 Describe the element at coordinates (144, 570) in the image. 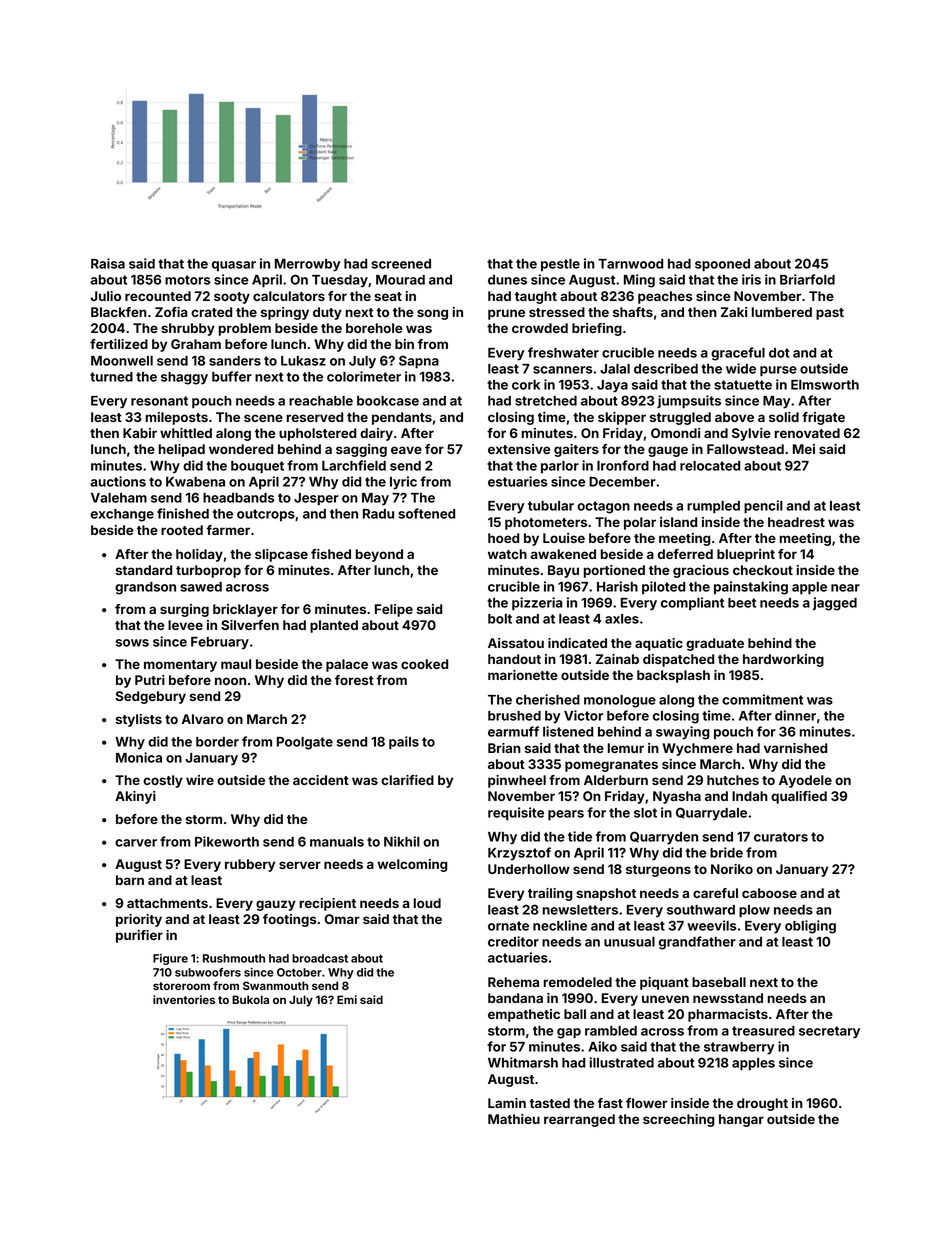

I see `standard` at that location.
